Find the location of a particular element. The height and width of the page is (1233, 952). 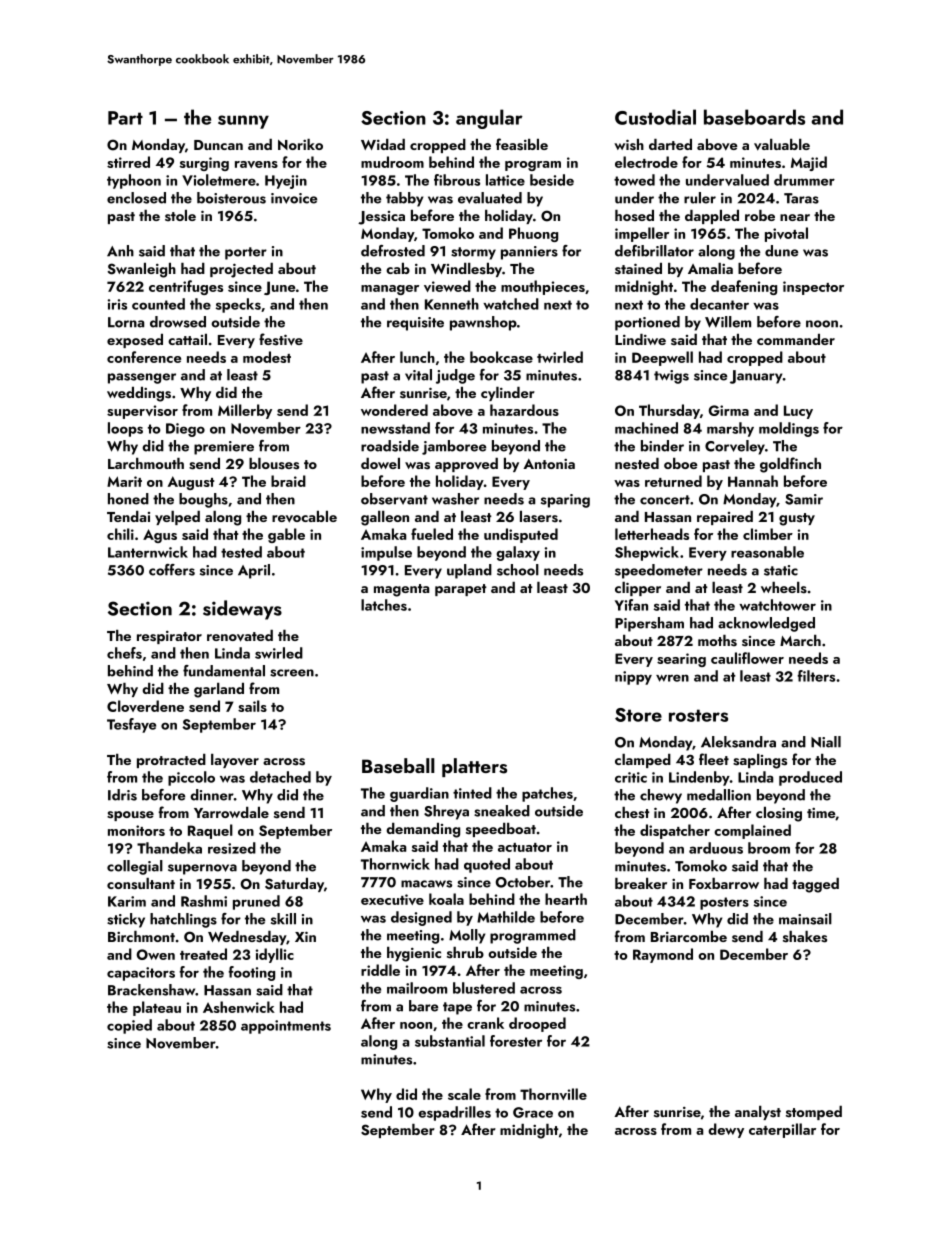

tape is located at coordinates (457, 1008).
